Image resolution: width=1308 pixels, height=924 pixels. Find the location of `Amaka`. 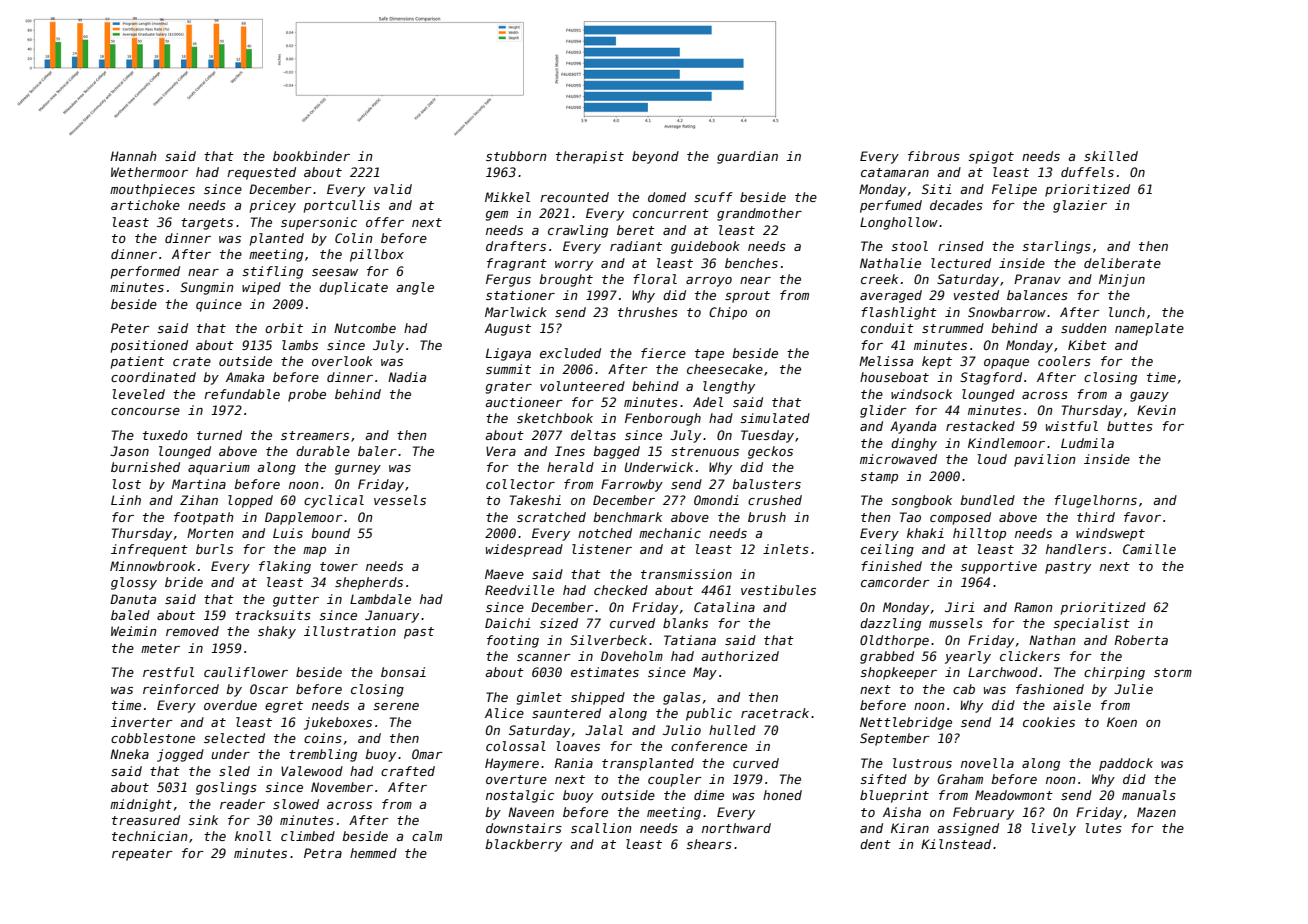

Amaka is located at coordinates (245, 377).
